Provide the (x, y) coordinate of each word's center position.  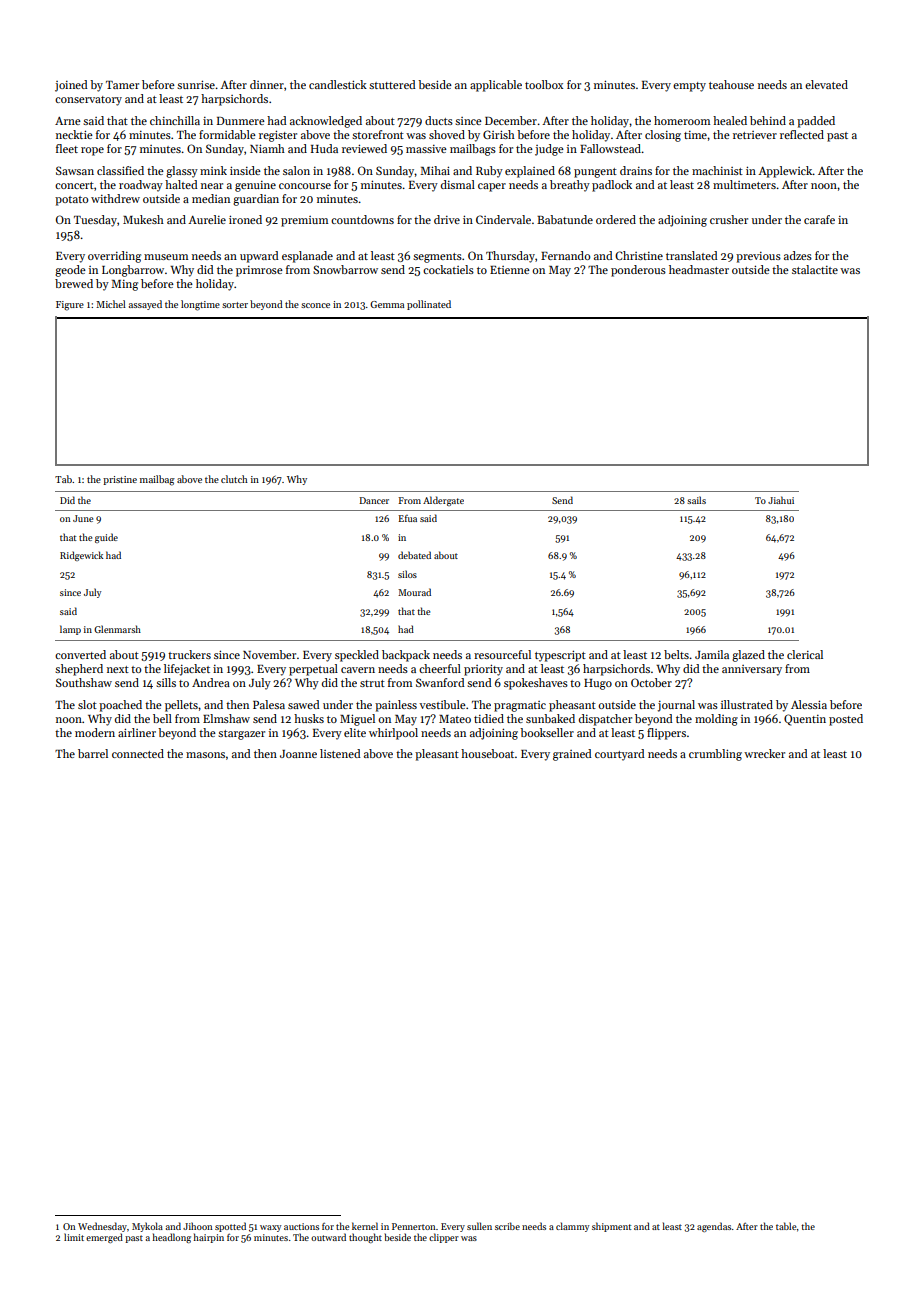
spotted (230, 1227)
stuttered (392, 84)
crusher (729, 219)
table (786, 1226)
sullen (479, 1226)
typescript (560, 656)
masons (205, 755)
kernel (365, 1226)
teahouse (731, 84)
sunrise (196, 84)
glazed (748, 656)
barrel (93, 753)
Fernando (565, 255)
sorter (235, 305)
